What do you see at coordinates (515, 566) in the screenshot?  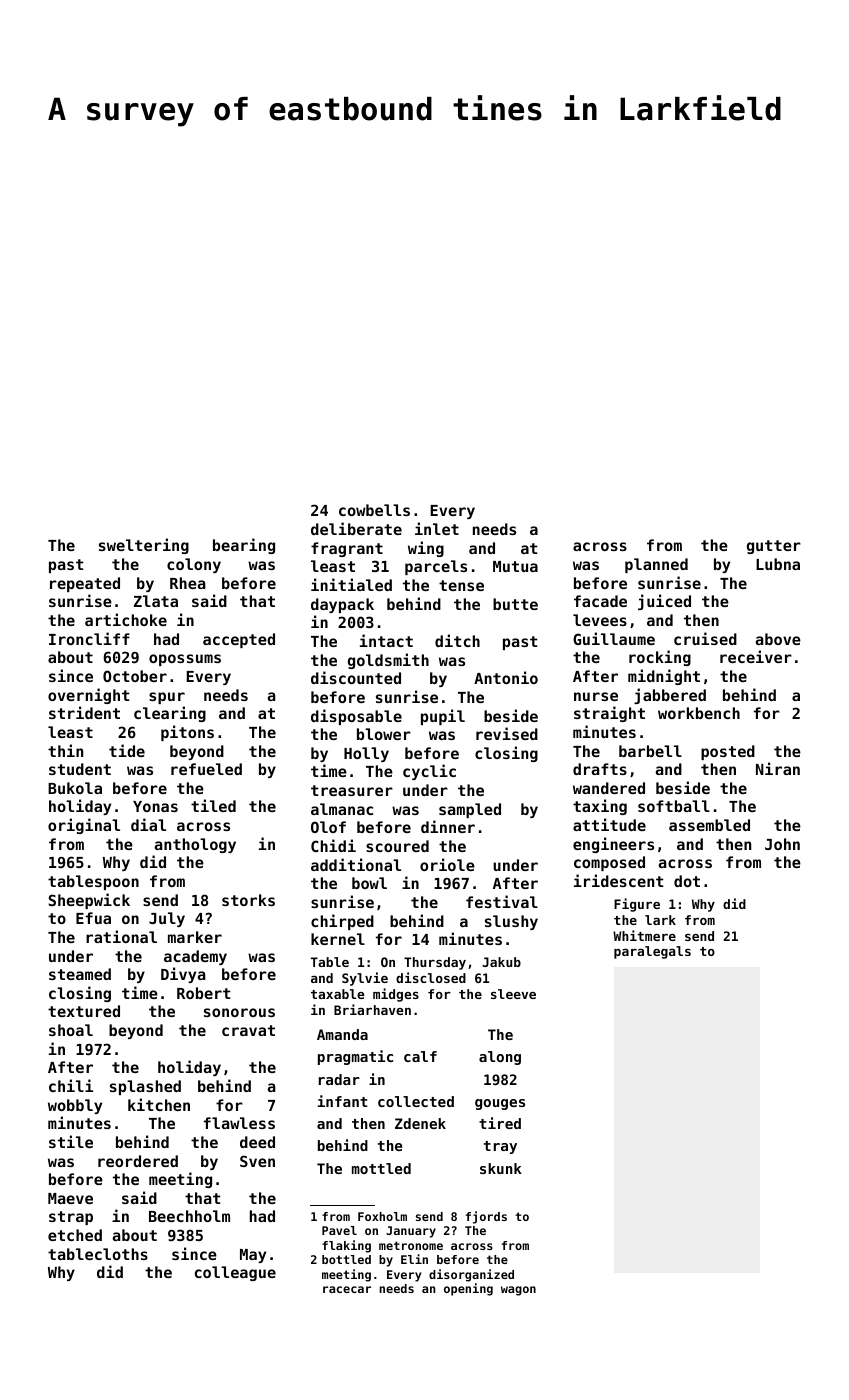 I see `Mutua` at bounding box center [515, 566].
